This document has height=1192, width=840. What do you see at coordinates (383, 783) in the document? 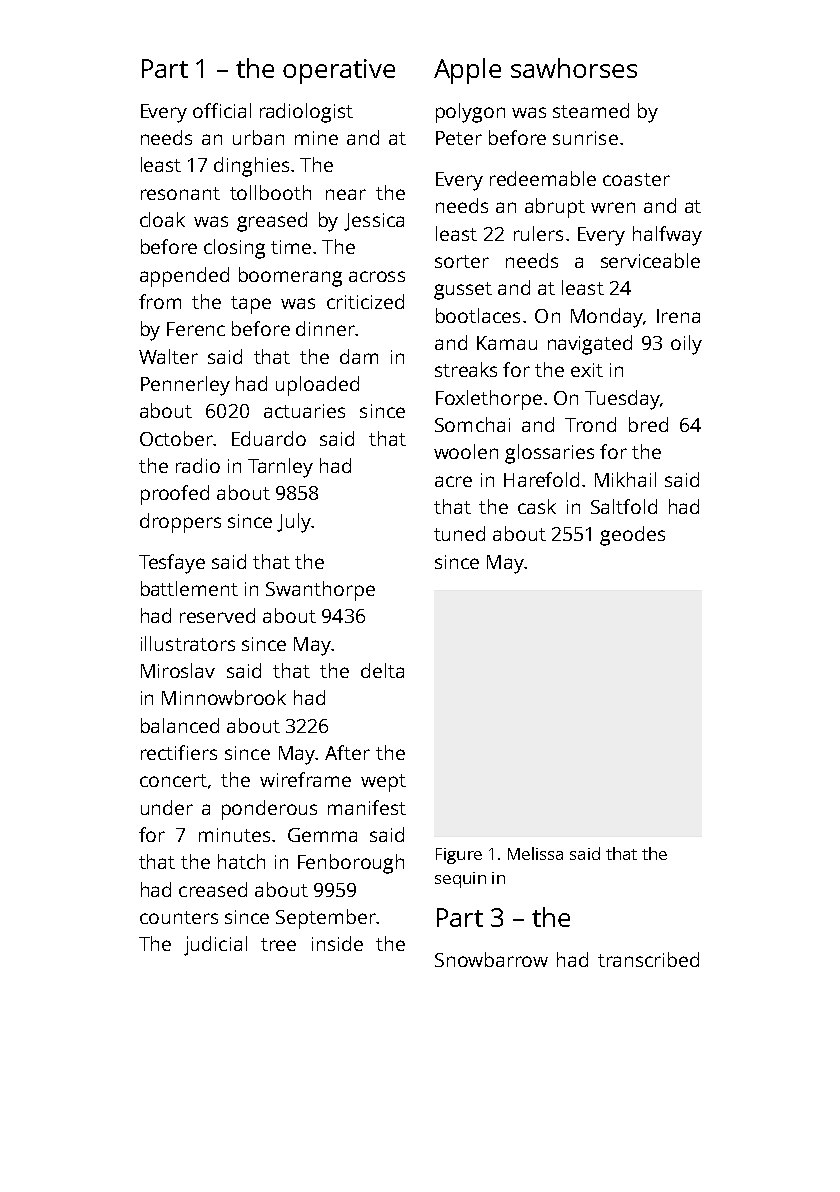
I see `wept` at bounding box center [383, 783].
